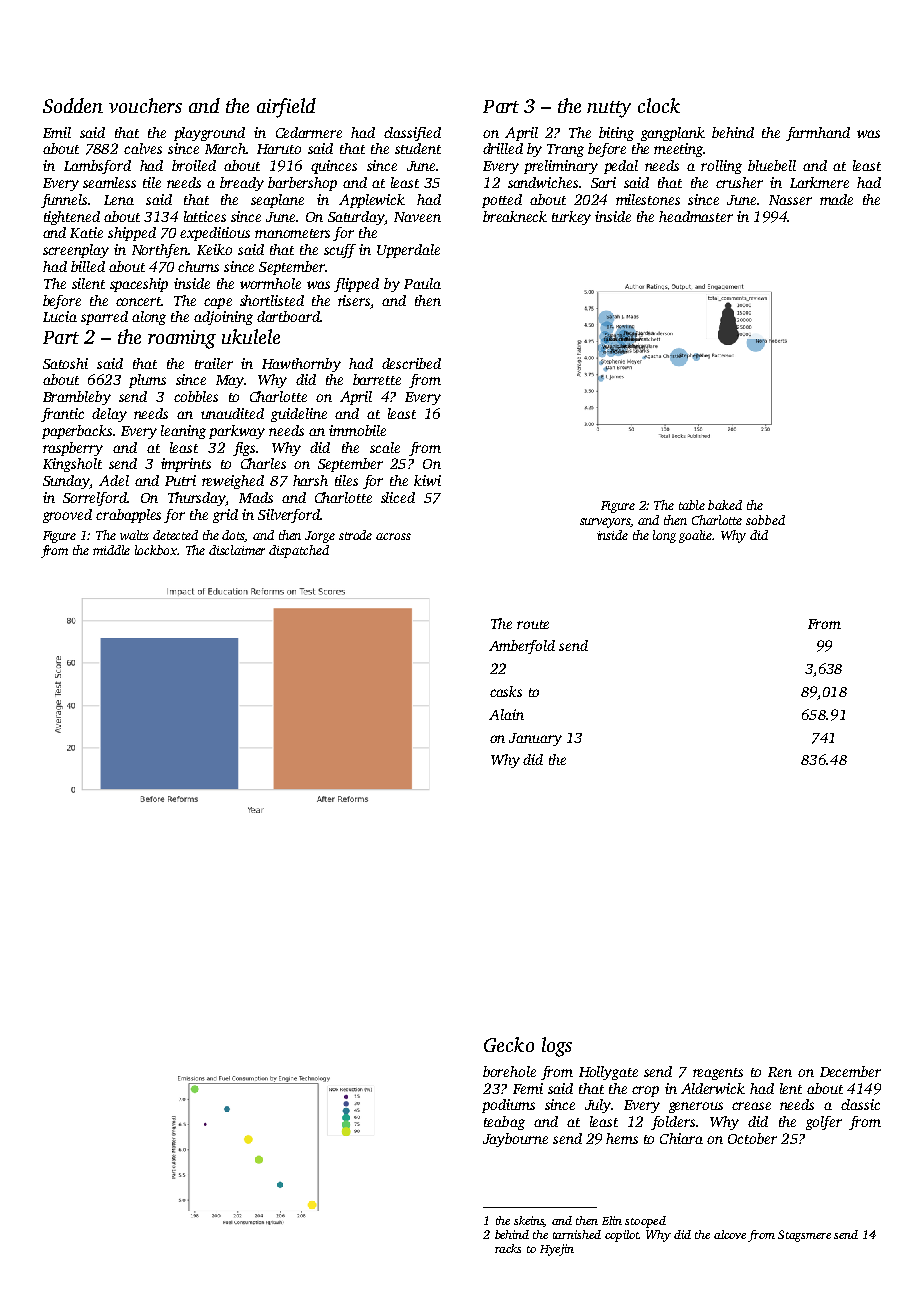 This page has width=924, height=1308. What do you see at coordinates (145, 105) in the page?
I see `vouchers` at bounding box center [145, 105].
